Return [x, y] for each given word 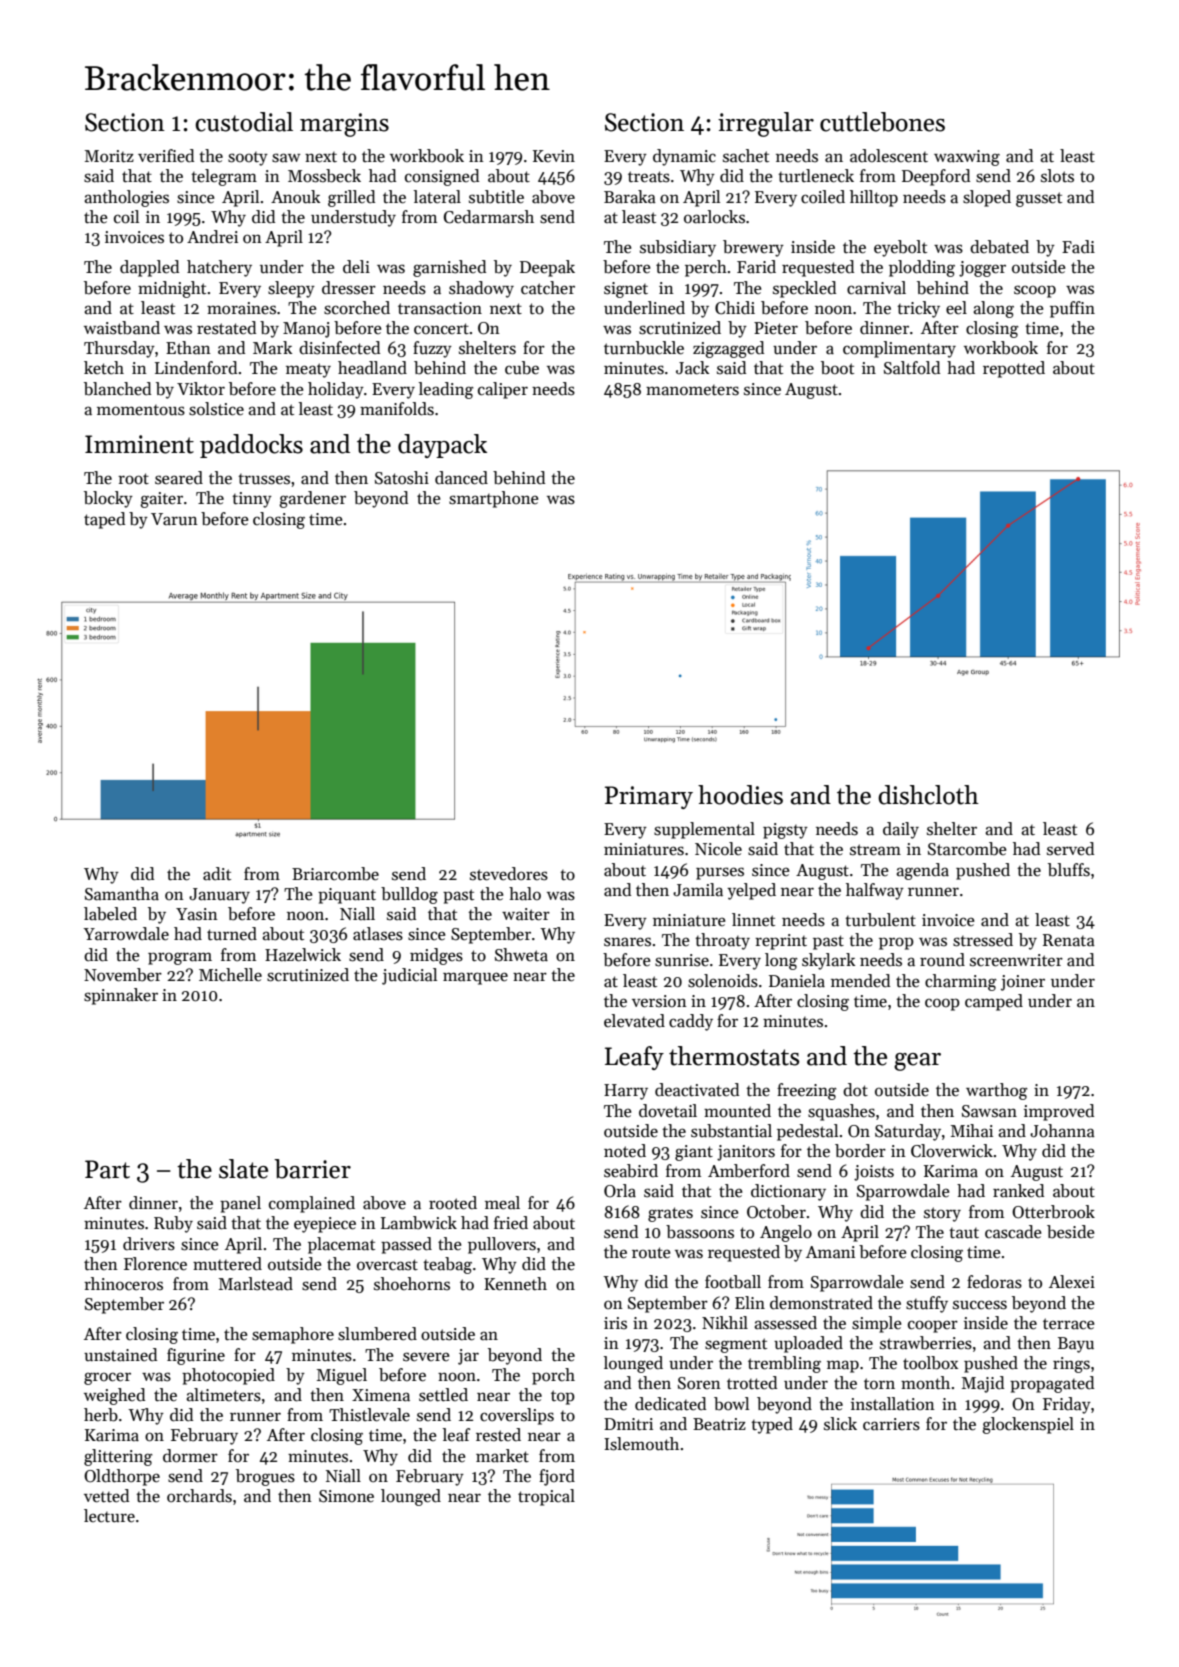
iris [615, 1323]
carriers [891, 1424]
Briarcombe [335, 874]
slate [243, 1169]
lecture [109, 1516]
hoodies [740, 795]
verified [166, 156]
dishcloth [928, 795]
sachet [746, 156]
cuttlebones [882, 122]
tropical [546, 1497]
